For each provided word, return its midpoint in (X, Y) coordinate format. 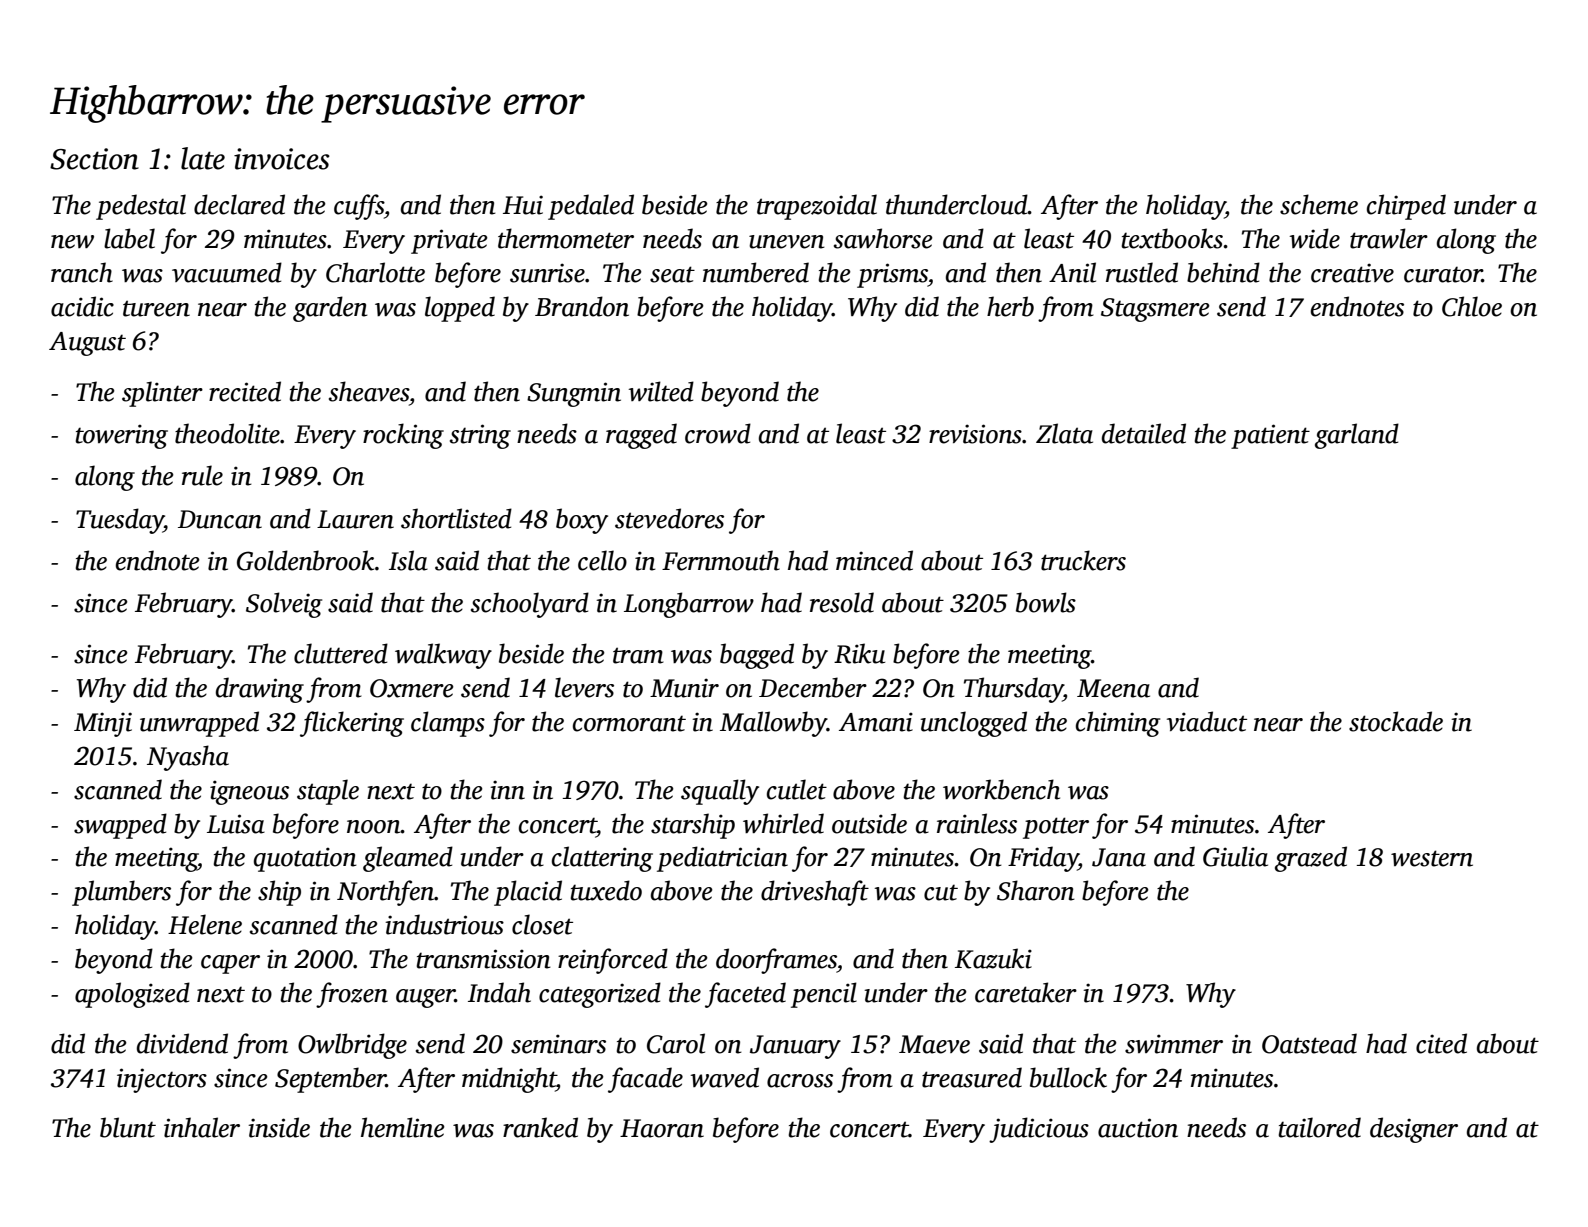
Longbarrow (689, 605)
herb (1010, 306)
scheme (1319, 204)
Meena (1113, 688)
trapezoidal (817, 207)
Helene (205, 924)
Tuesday (120, 521)
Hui (523, 205)
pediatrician (722, 859)
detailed (1144, 433)
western (1432, 858)
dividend (182, 1043)
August (87, 344)
